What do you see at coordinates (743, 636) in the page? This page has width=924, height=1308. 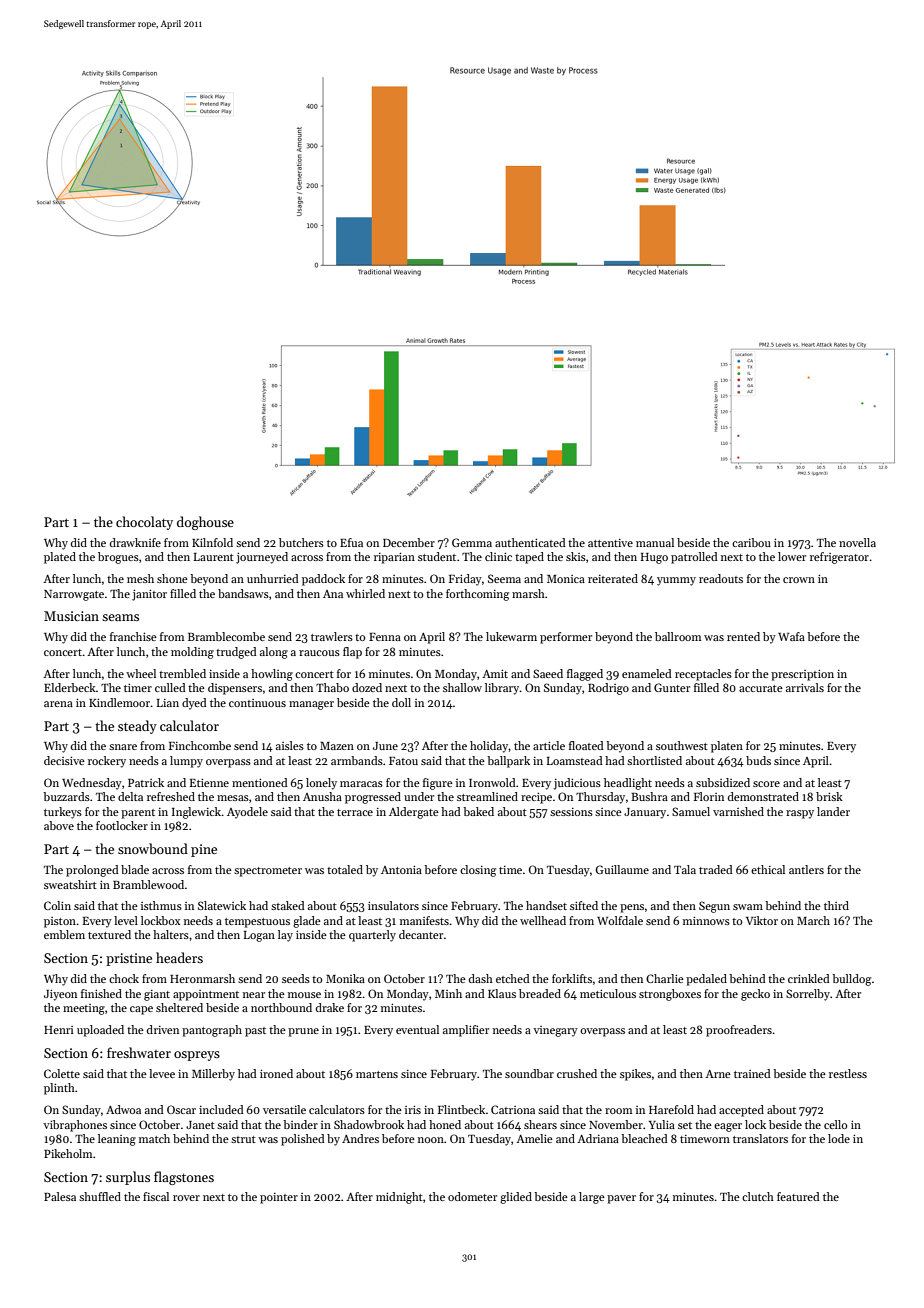 I see `rented` at bounding box center [743, 636].
